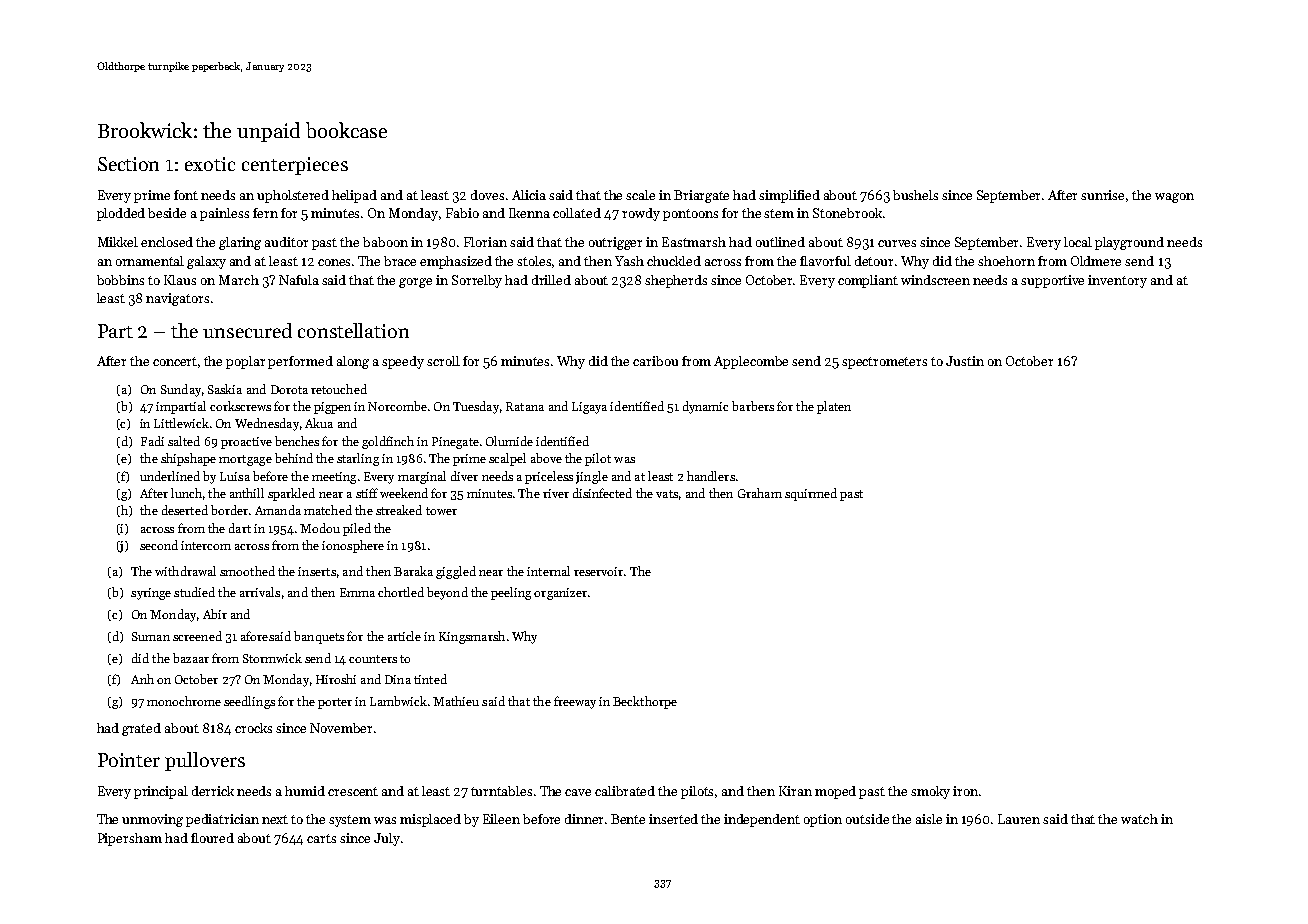 This screenshot has height=924, width=1308. Describe the element at coordinates (151, 594) in the screenshot. I see `syringe` at that location.
